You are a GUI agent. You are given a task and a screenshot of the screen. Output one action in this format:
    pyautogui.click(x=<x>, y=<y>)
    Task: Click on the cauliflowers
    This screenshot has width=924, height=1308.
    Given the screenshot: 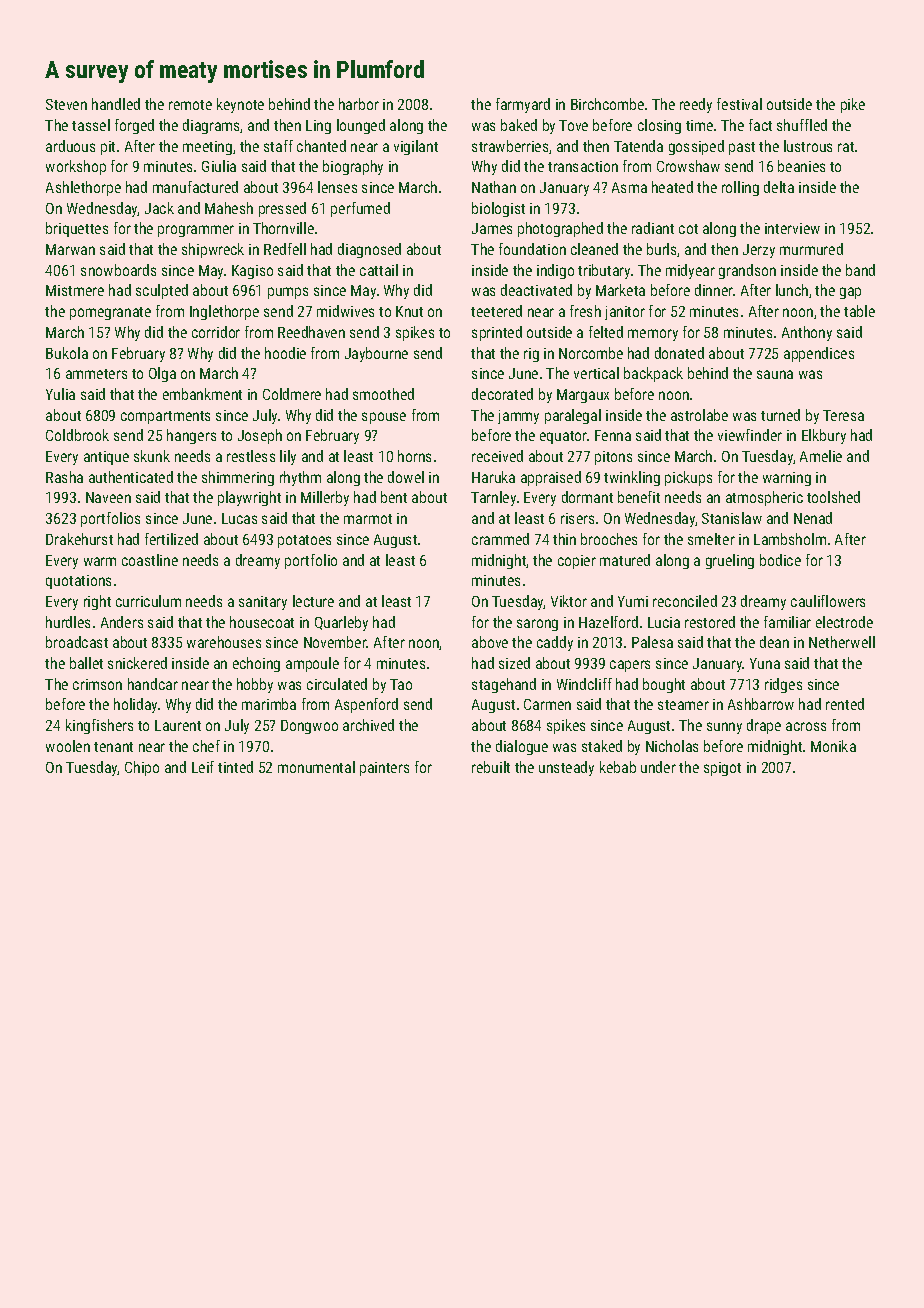 What is the action you would take?
    pyautogui.click(x=828, y=601)
